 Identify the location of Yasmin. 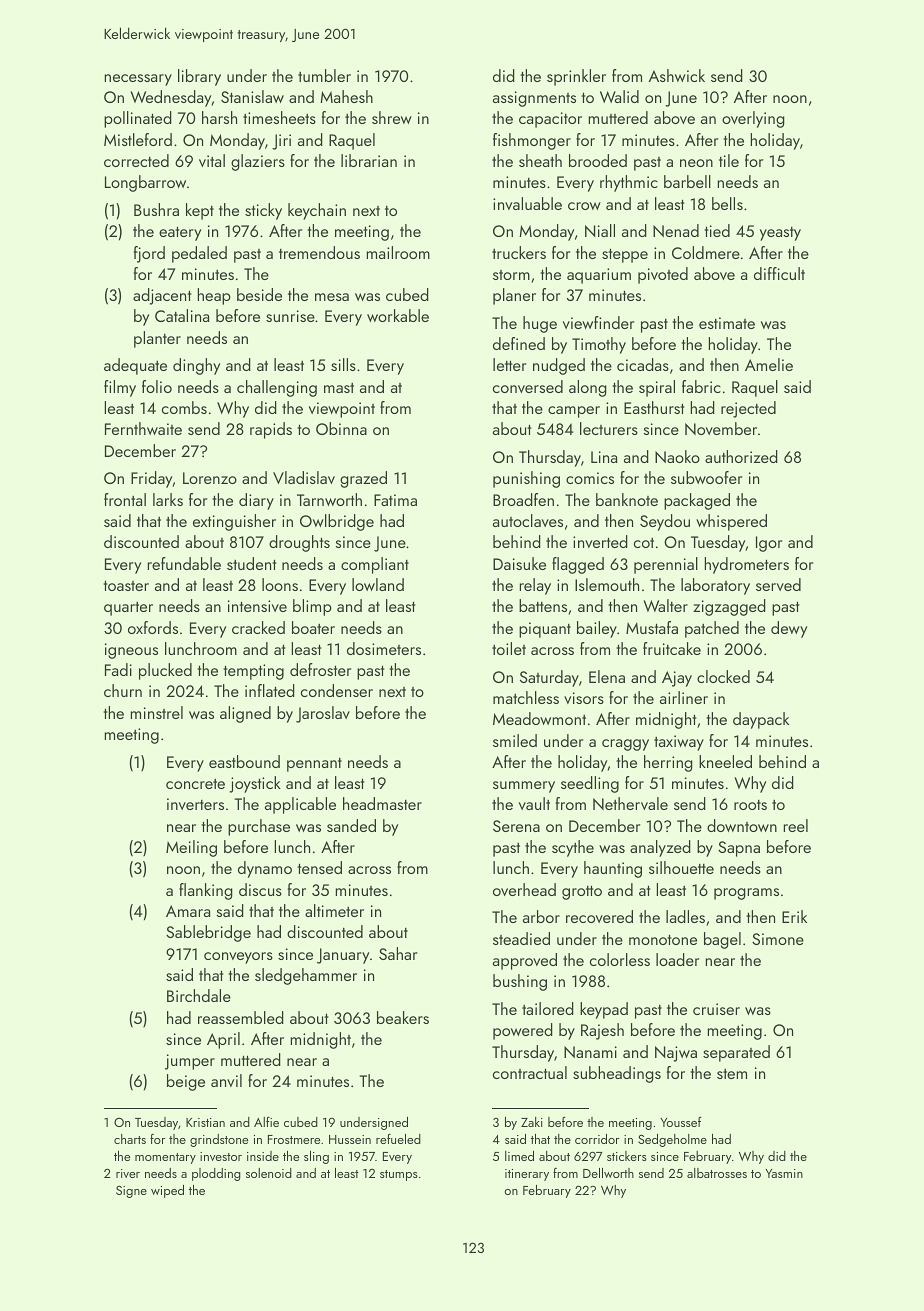
(784, 1173).
